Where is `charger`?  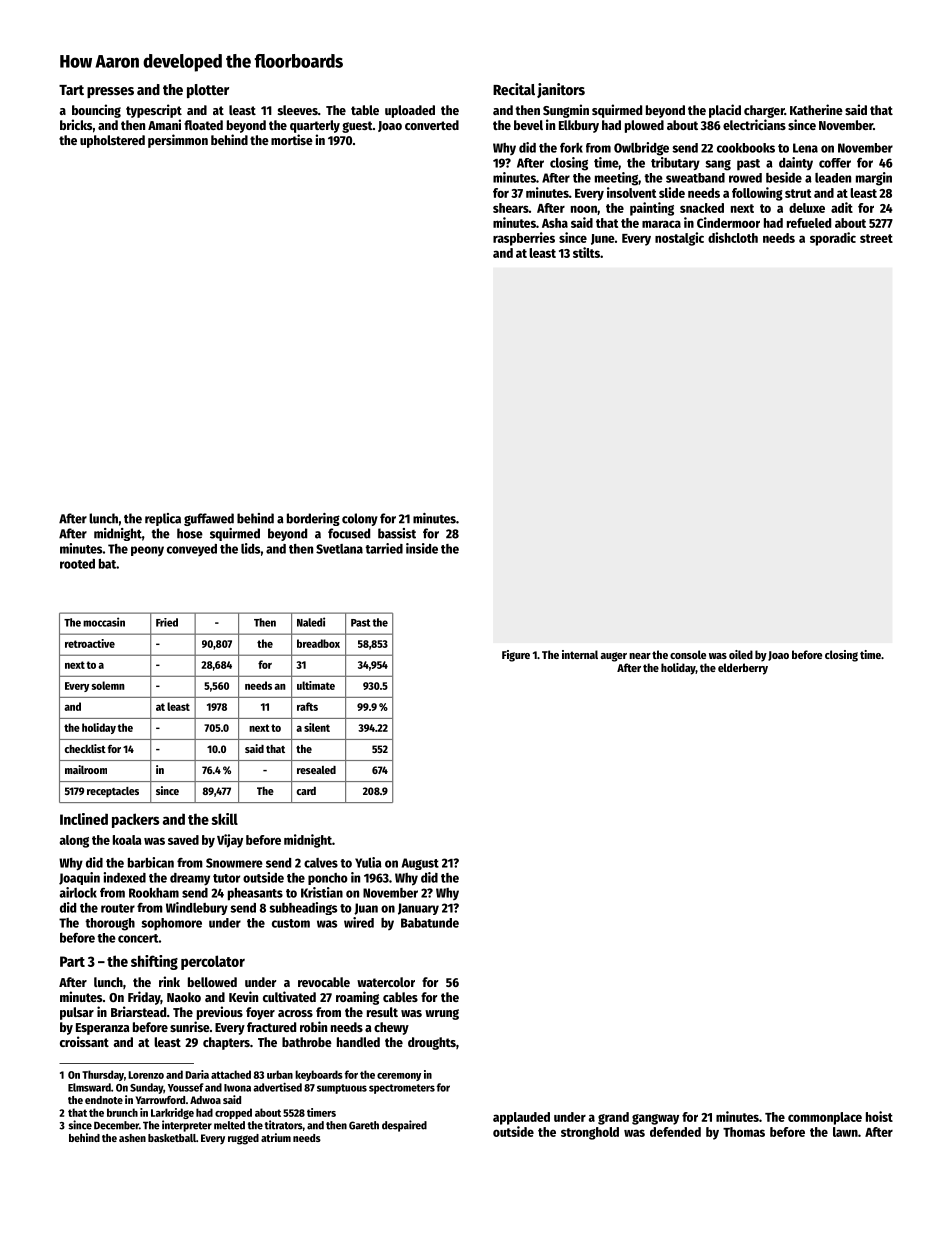
charger is located at coordinates (764, 111).
